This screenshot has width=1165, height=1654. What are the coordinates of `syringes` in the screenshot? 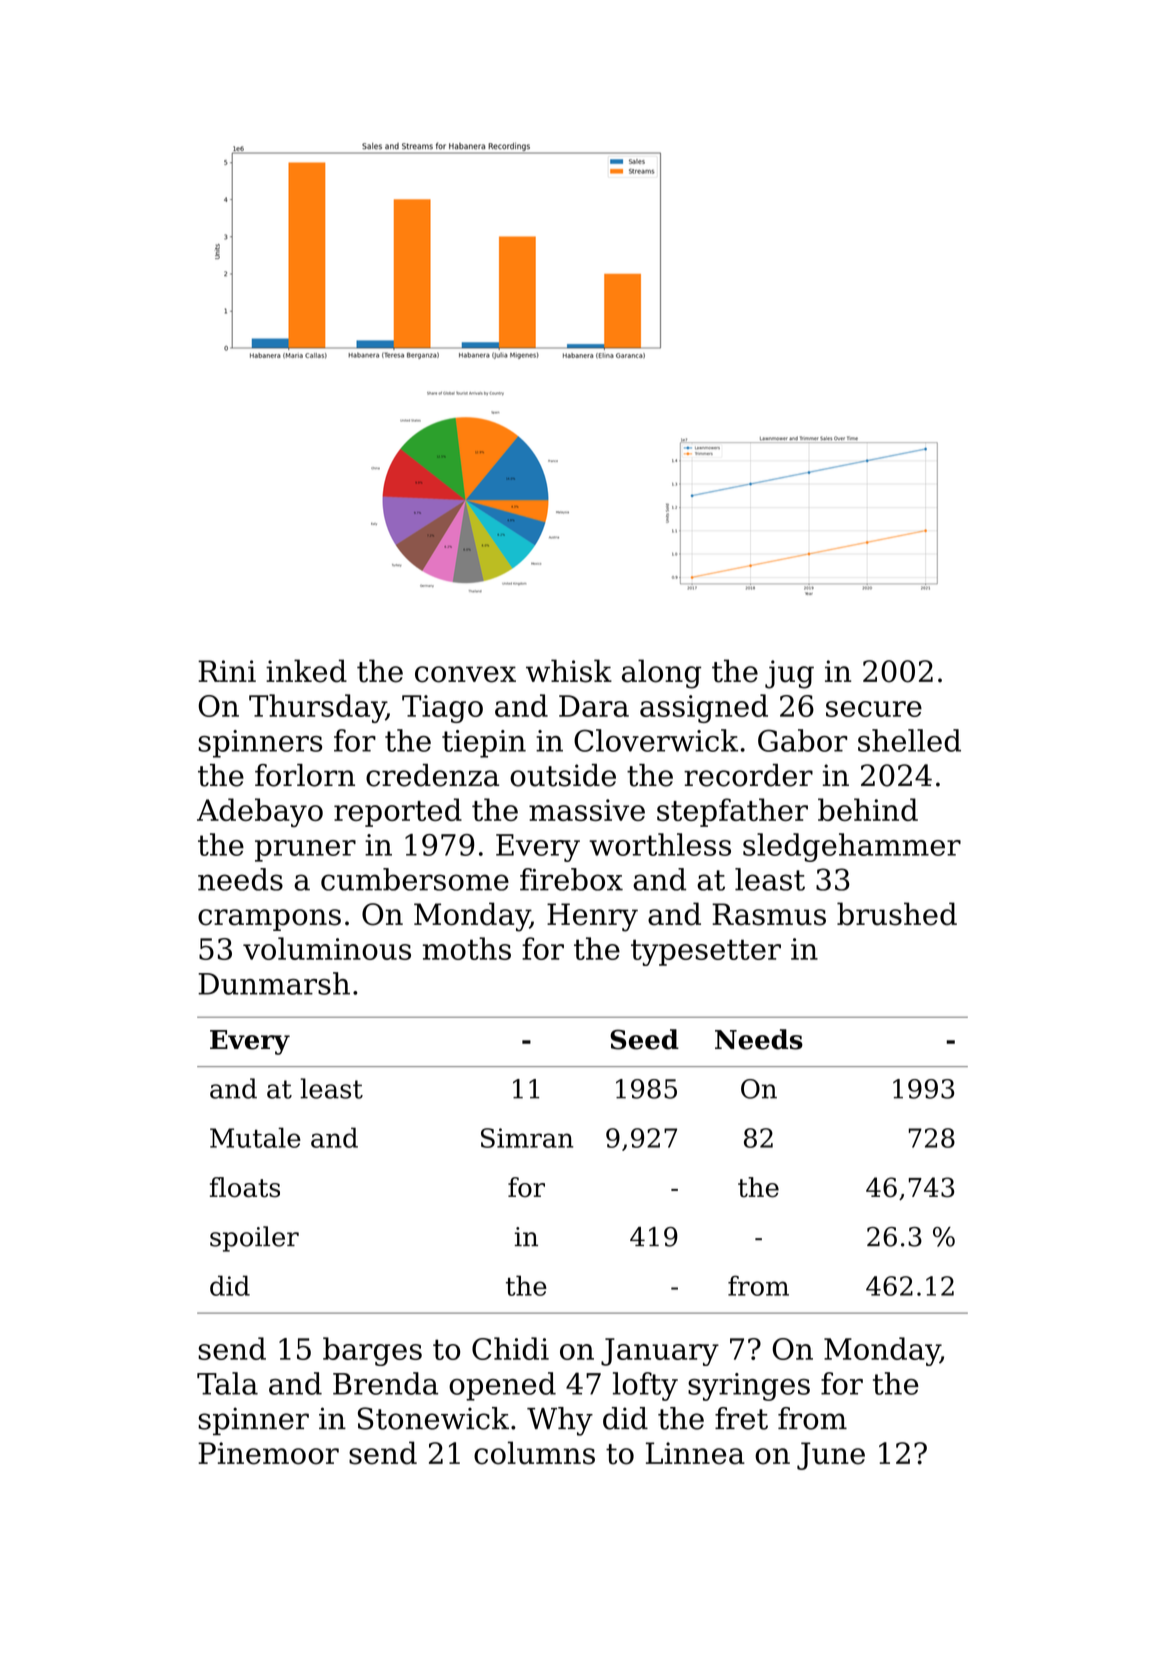 It's located at (749, 1387).
